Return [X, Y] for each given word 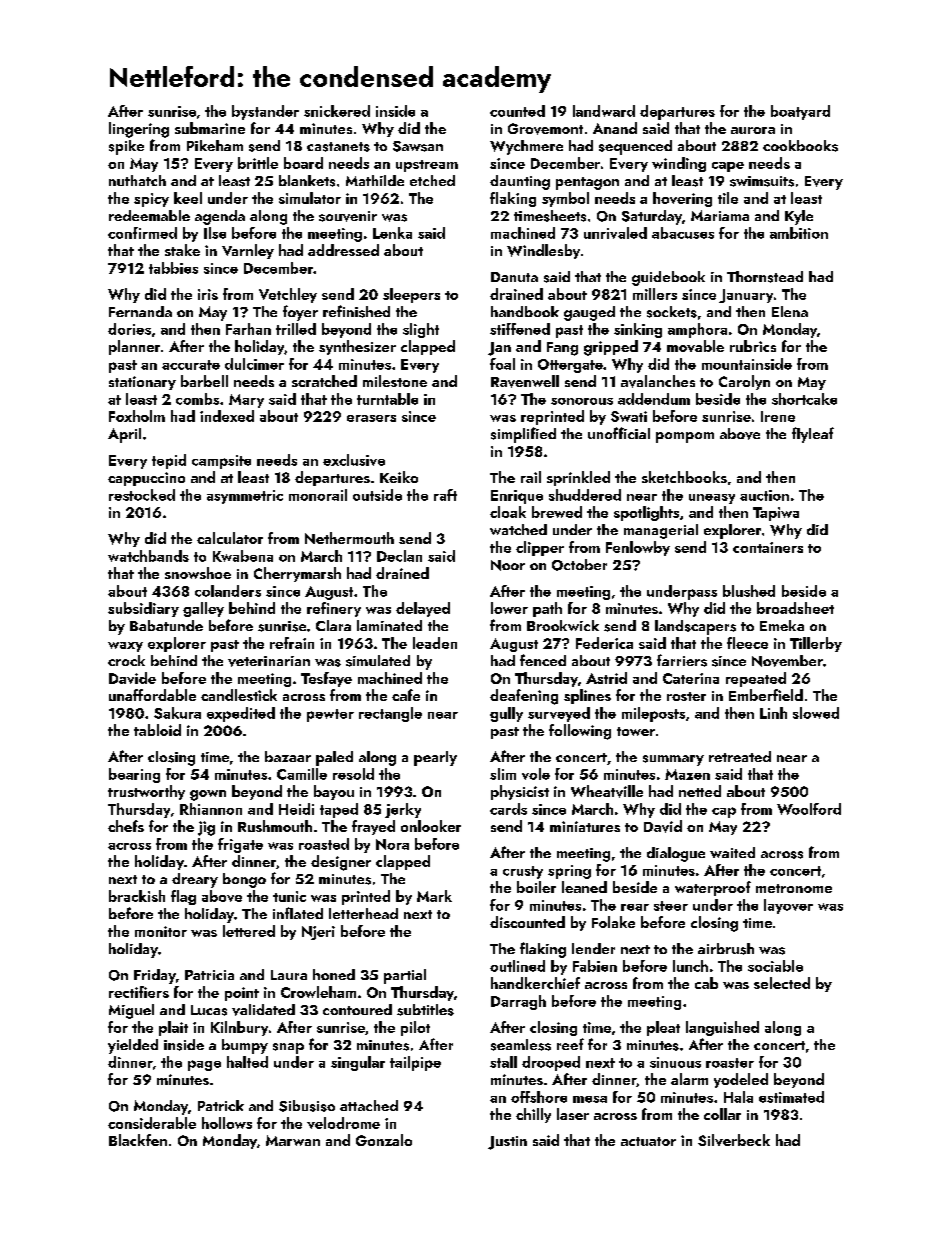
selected [782, 983]
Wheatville [607, 791]
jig [206, 828]
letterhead [363, 913]
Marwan [293, 1140]
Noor [508, 565]
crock [126, 660]
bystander [265, 112]
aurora [753, 130]
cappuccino [146, 479]
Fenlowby [638, 548]
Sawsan [418, 146]
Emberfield [766, 695]
